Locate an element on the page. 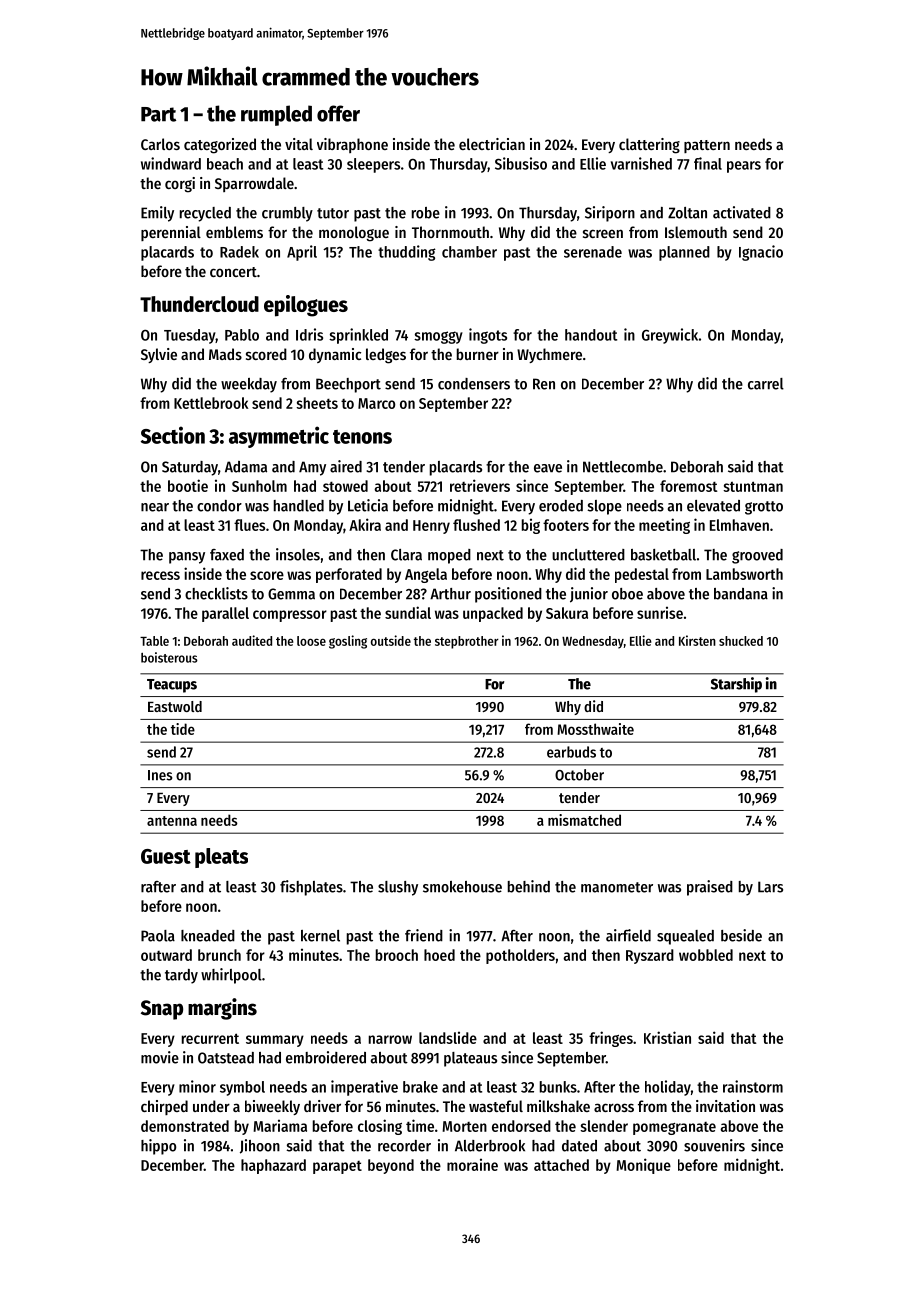 This document has height=1312, width=924. faxed is located at coordinates (227, 555).
